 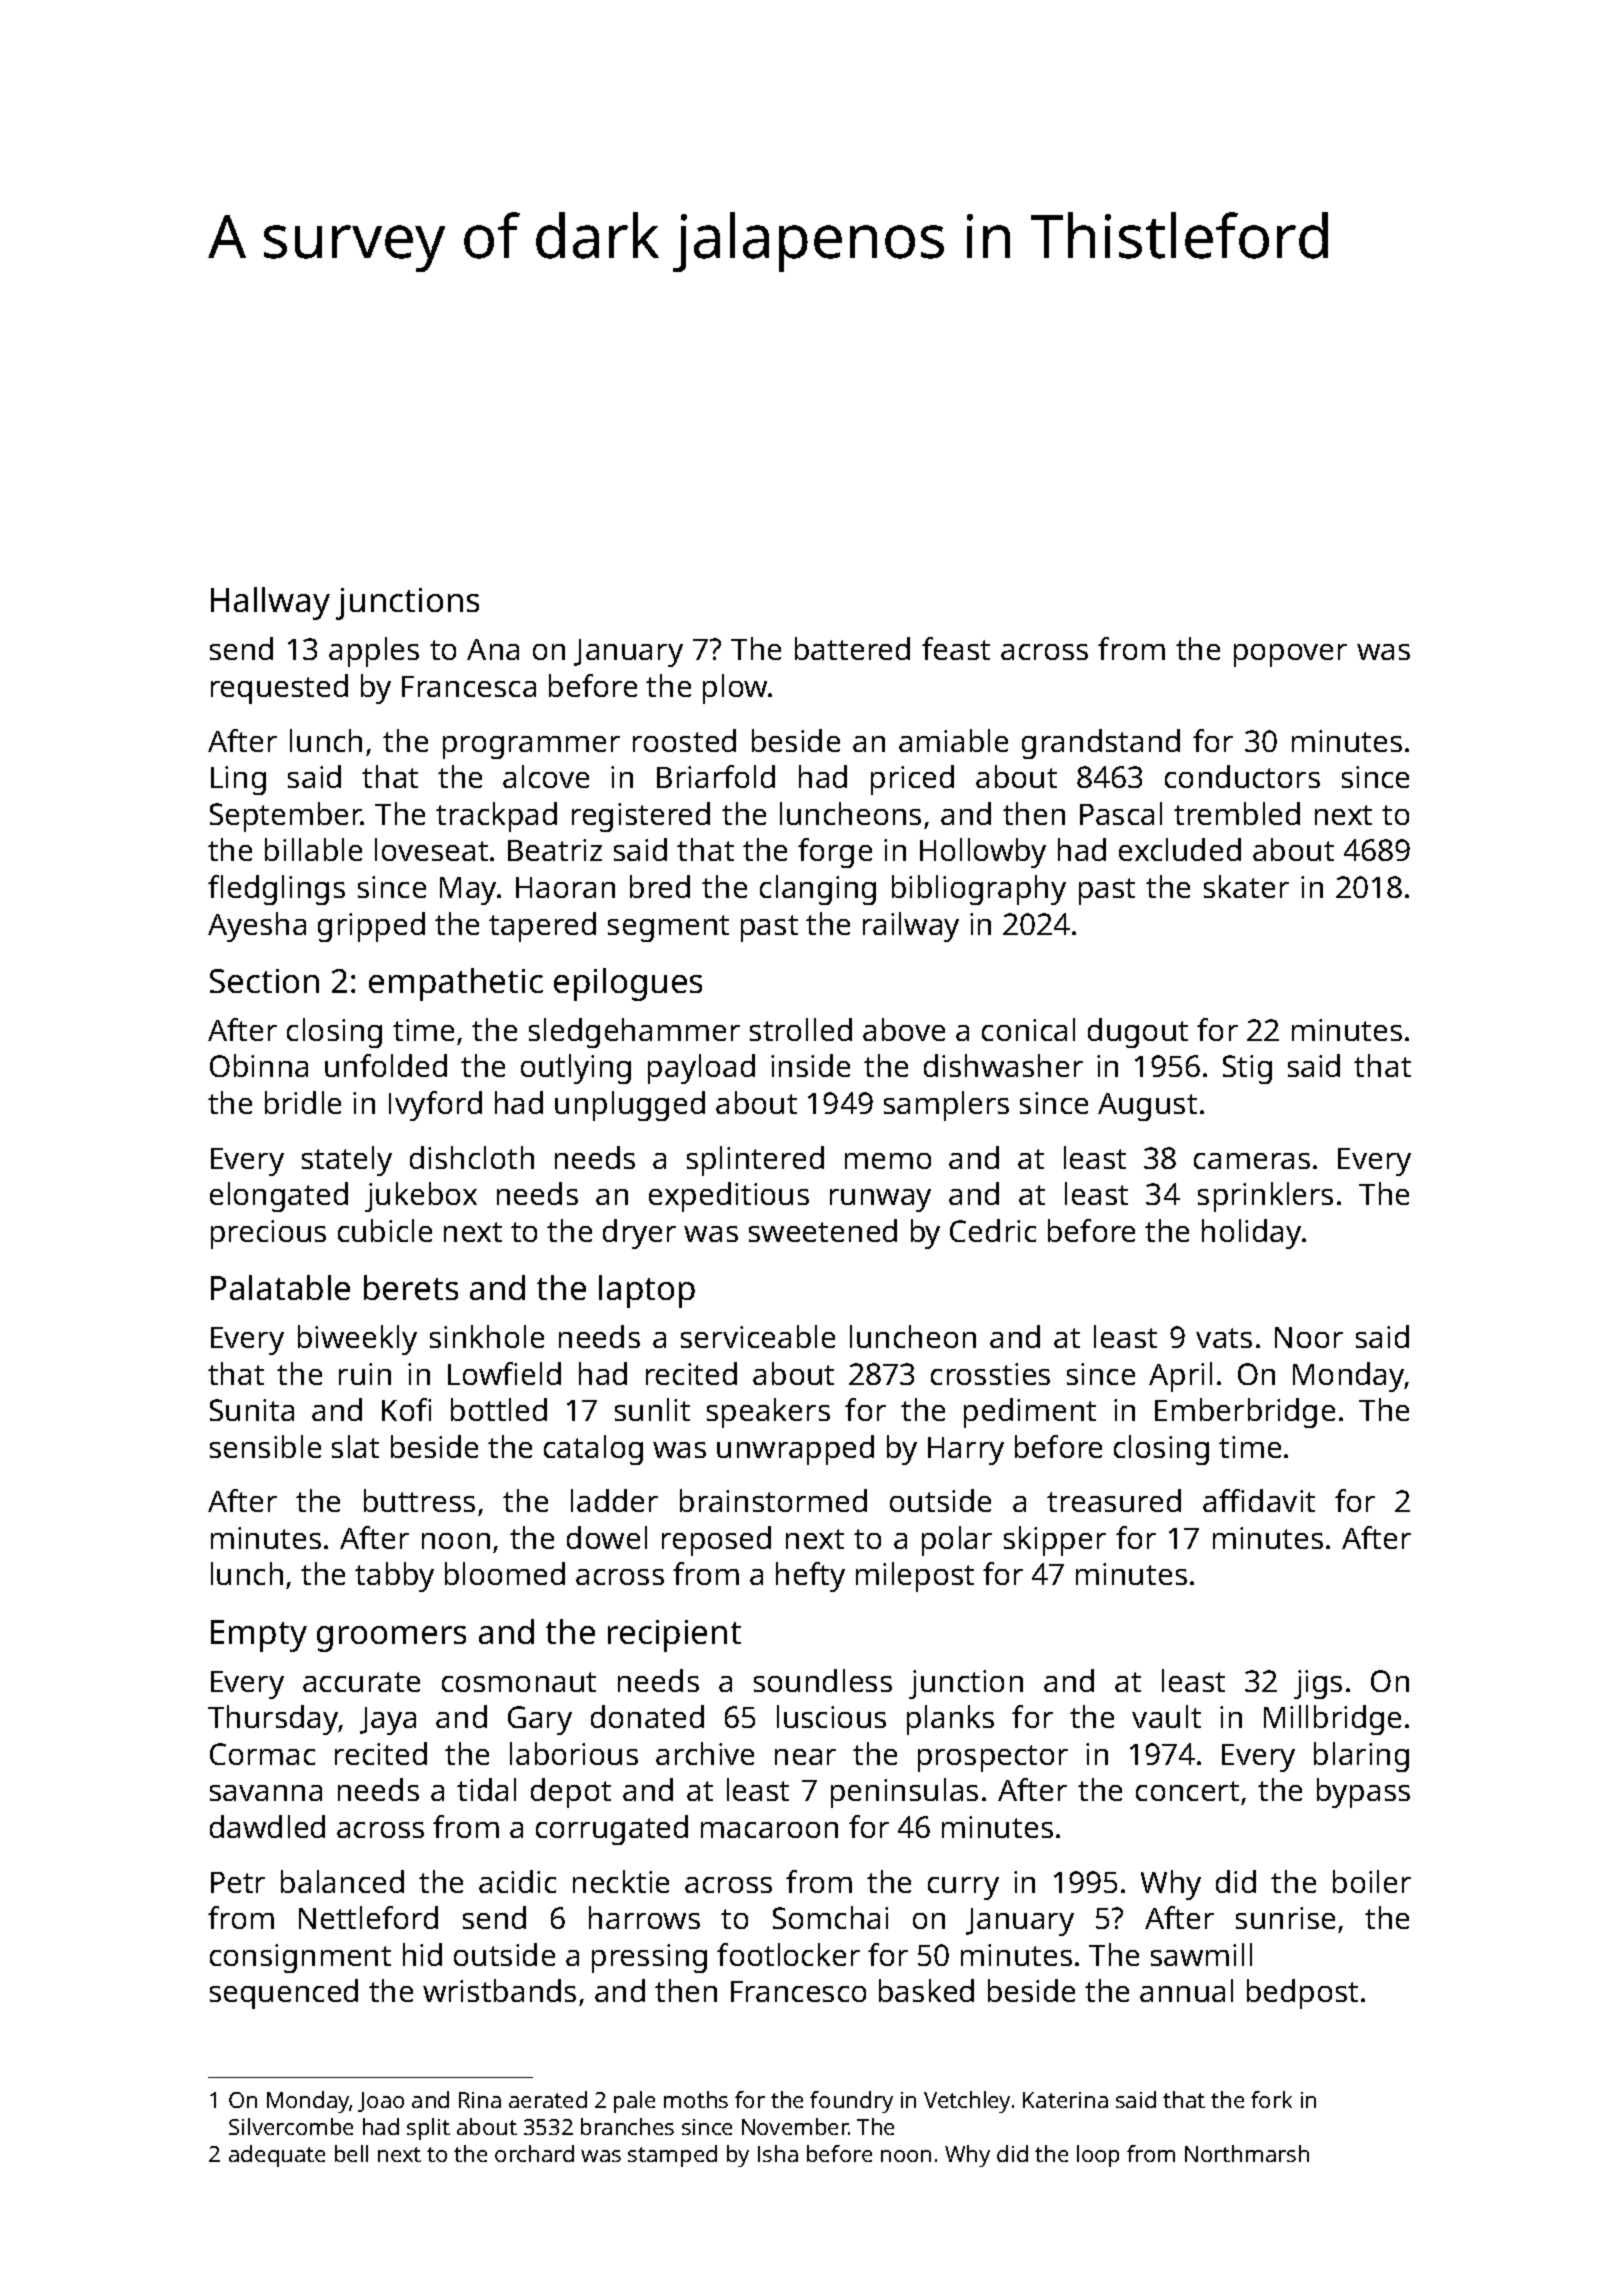 What do you see at coordinates (351, 2153) in the screenshot?
I see `bell` at bounding box center [351, 2153].
